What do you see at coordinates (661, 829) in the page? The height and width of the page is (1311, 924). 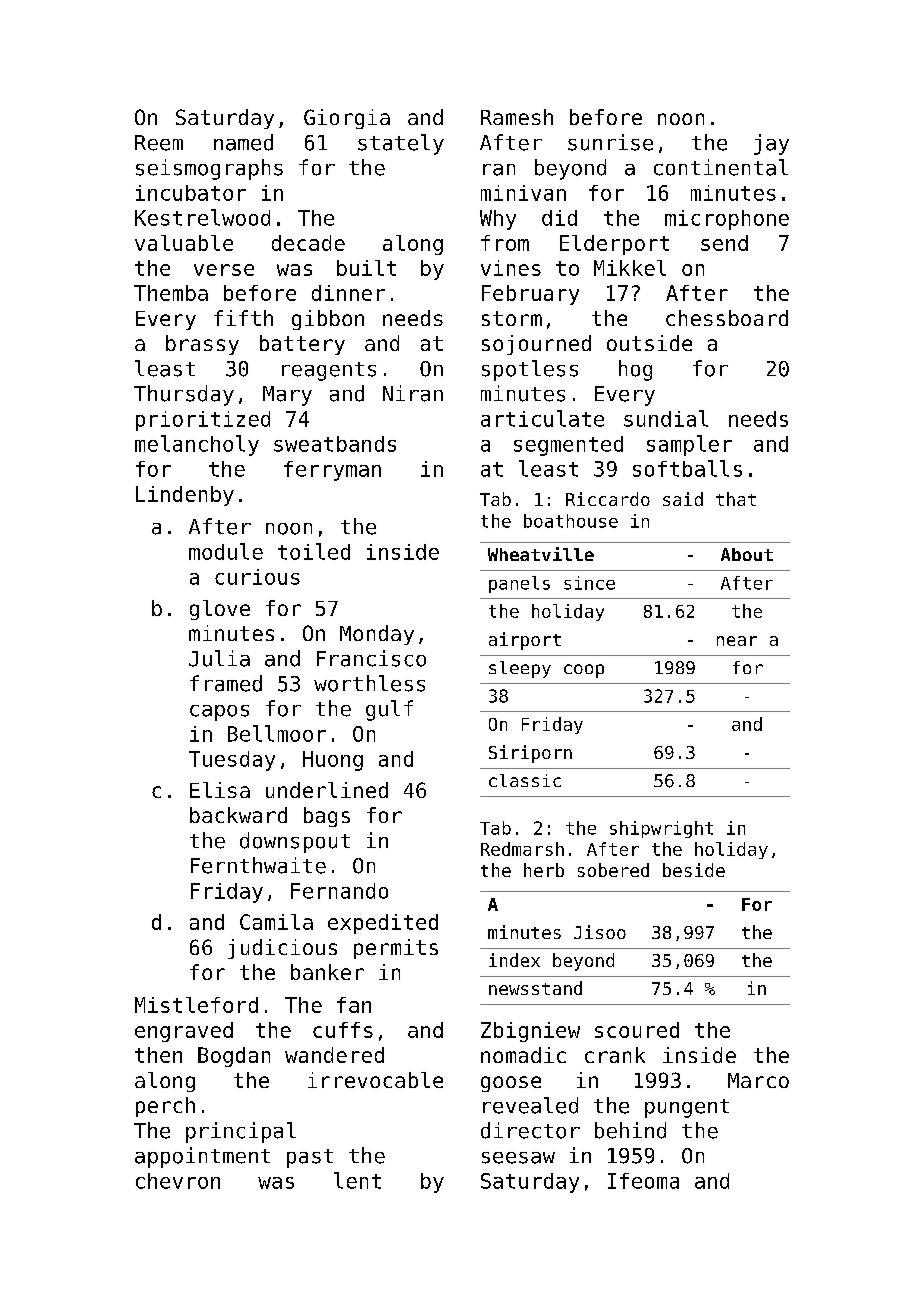 I see `shipwright` at bounding box center [661, 829].
